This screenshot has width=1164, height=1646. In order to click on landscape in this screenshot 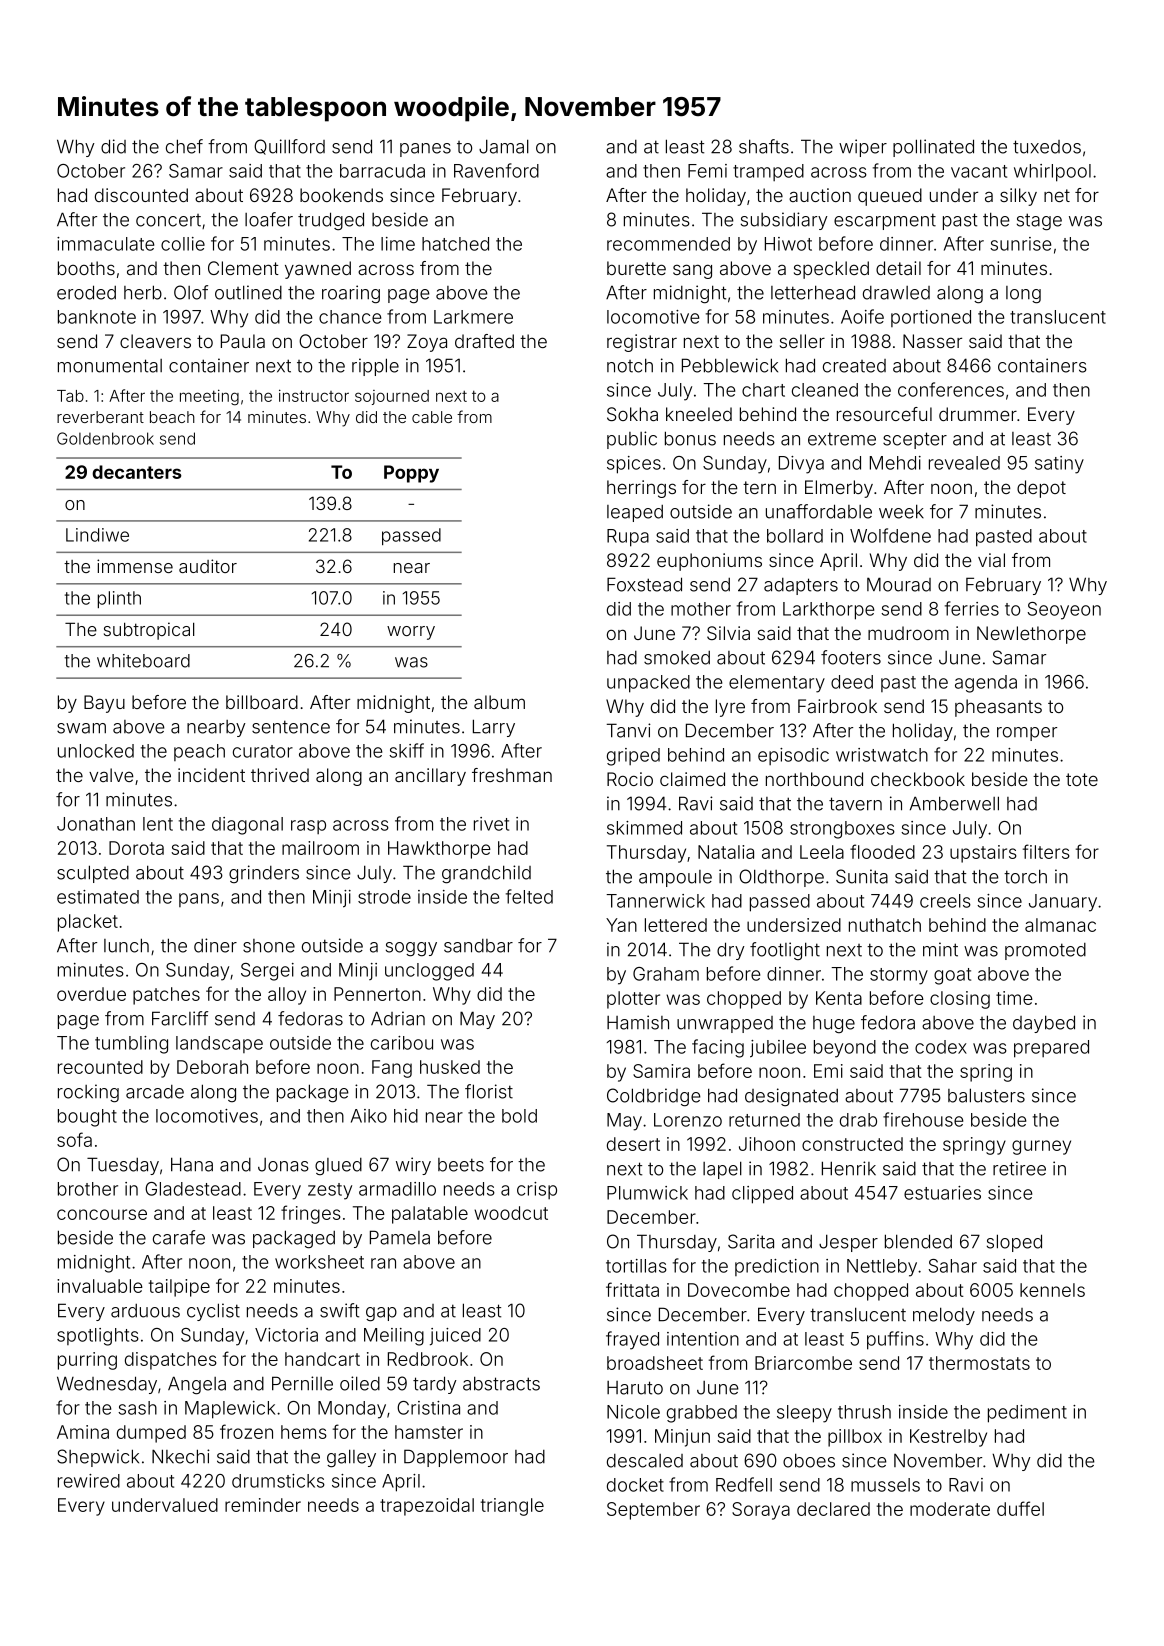, I will do `click(219, 1044)`.
